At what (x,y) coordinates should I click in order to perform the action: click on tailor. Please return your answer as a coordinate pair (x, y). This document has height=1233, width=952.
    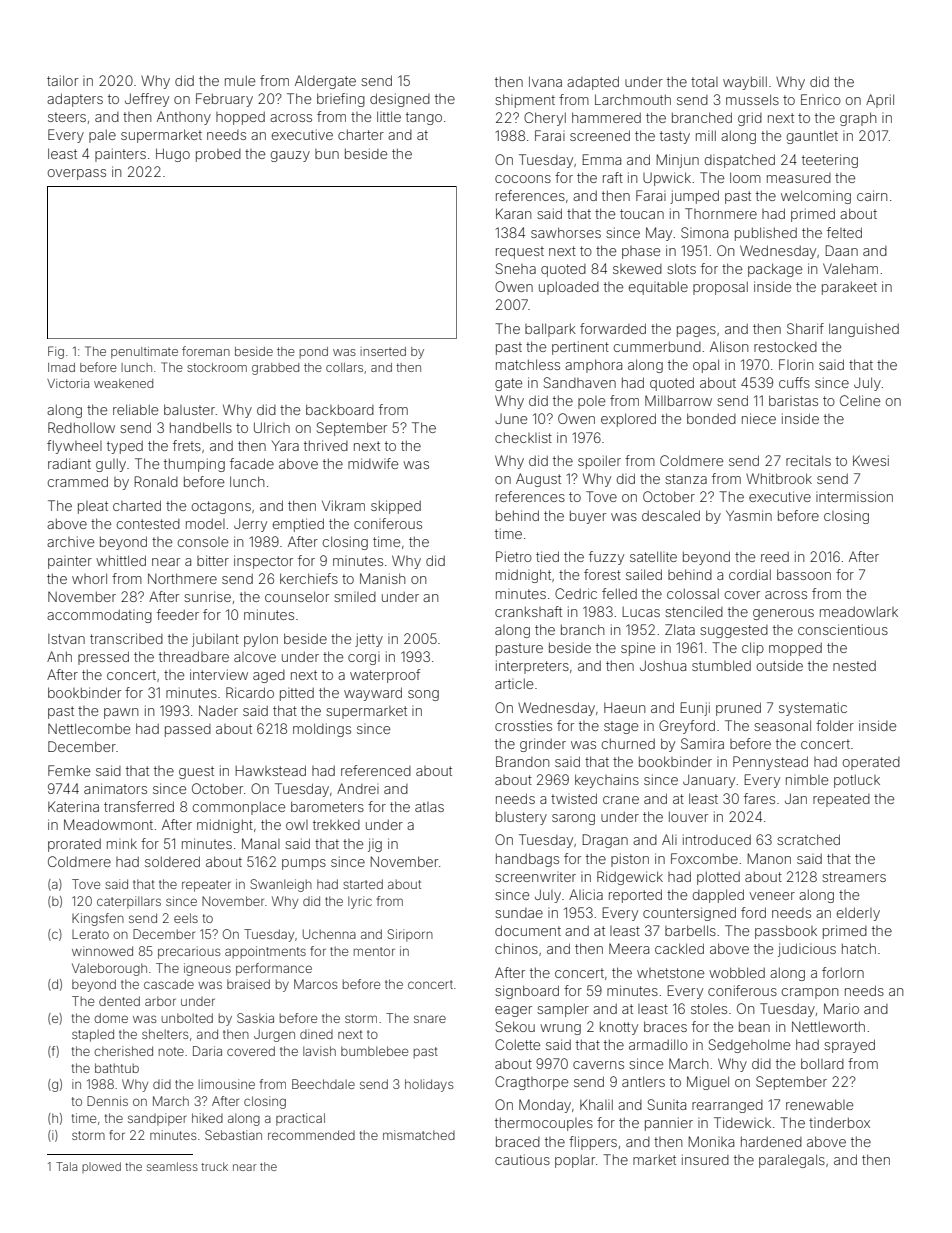
    Looking at the image, I should click on (62, 80).
